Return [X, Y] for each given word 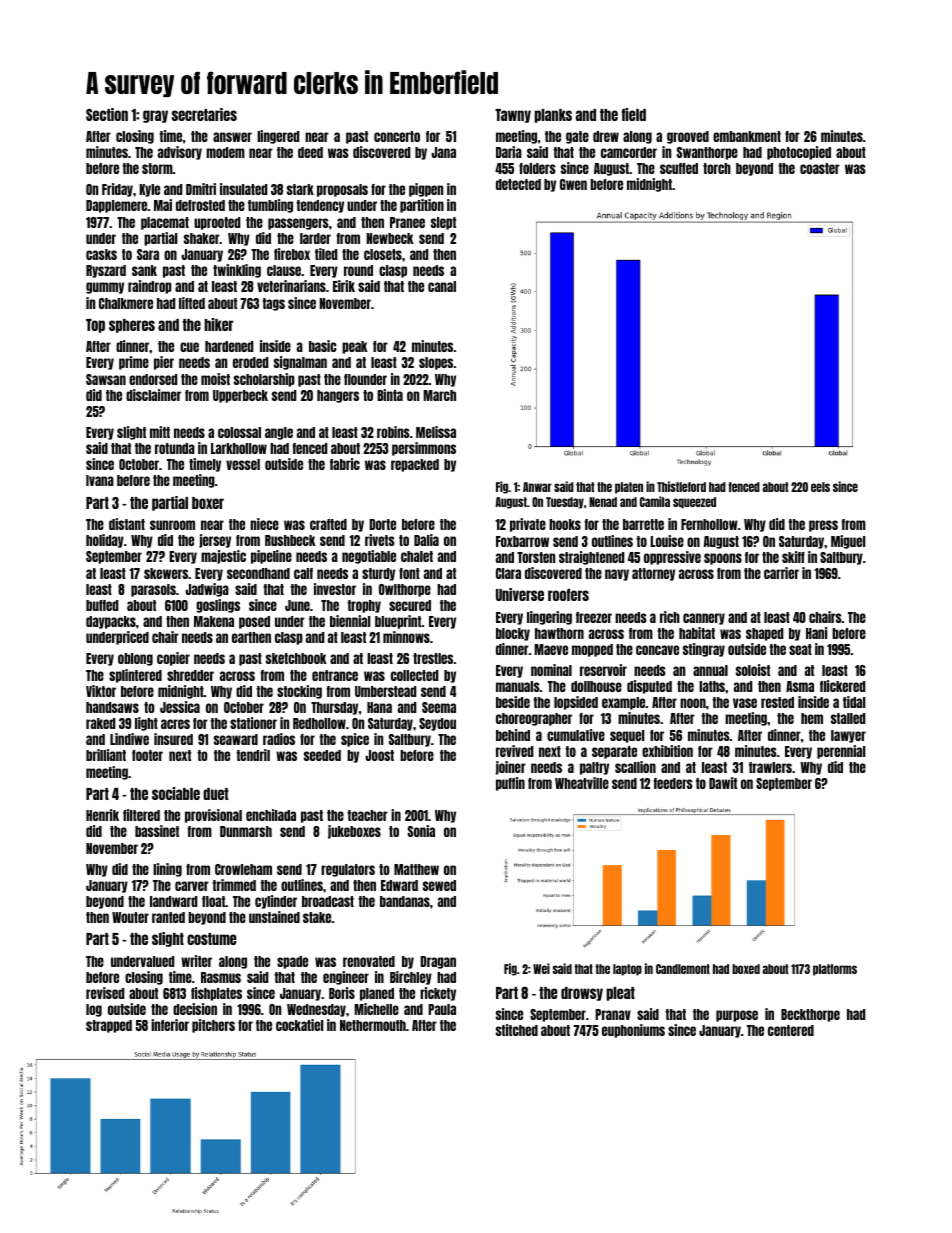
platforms [835, 970]
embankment [747, 136]
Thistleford [681, 486]
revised [105, 993]
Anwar [537, 487]
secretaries [204, 114]
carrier [781, 573]
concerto [397, 136]
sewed [439, 885]
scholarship [264, 380]
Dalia [426, 540]
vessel [243, 464]
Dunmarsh [246, 831]
